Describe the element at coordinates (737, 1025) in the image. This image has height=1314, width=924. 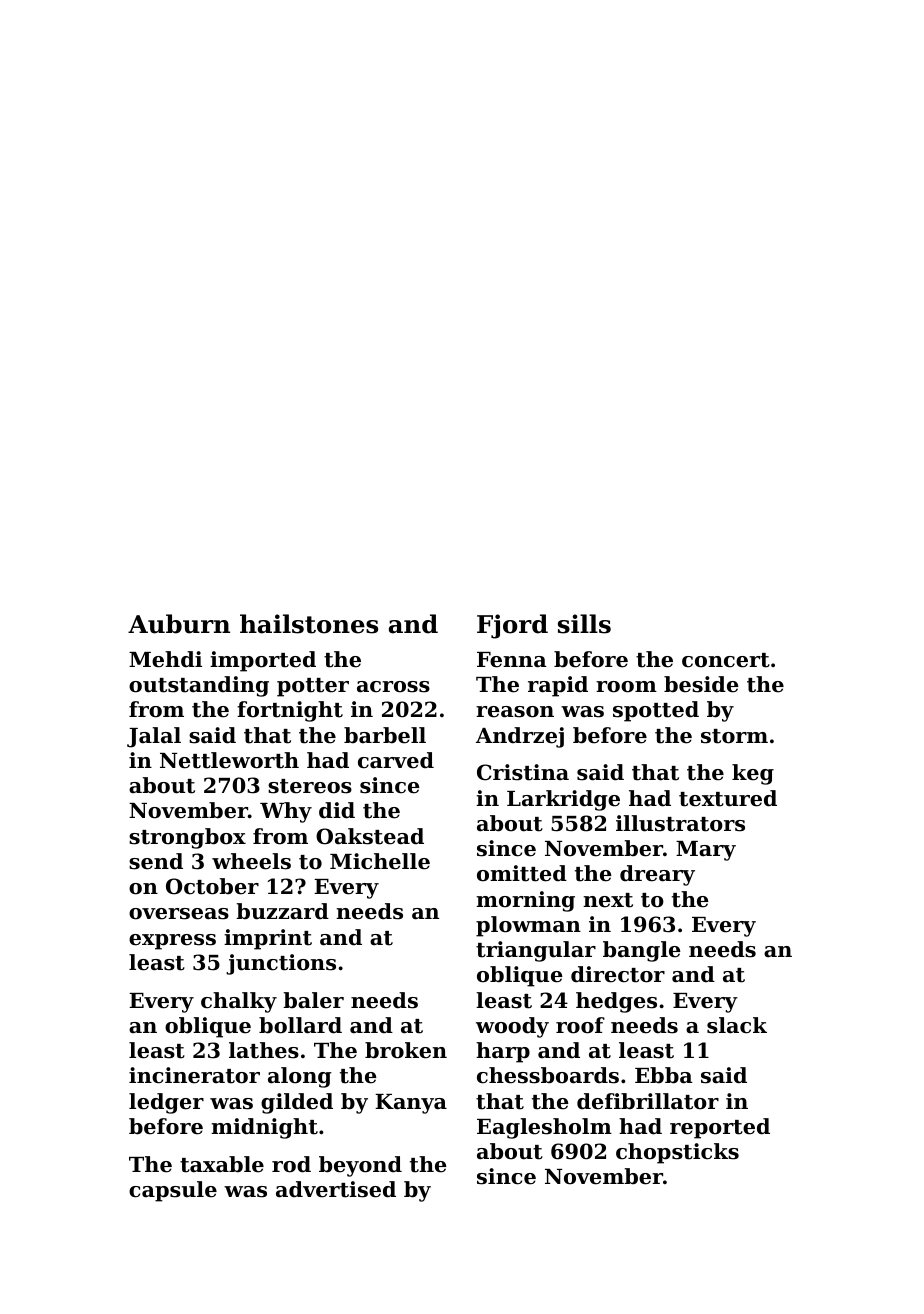
I see `slack` at that location.
